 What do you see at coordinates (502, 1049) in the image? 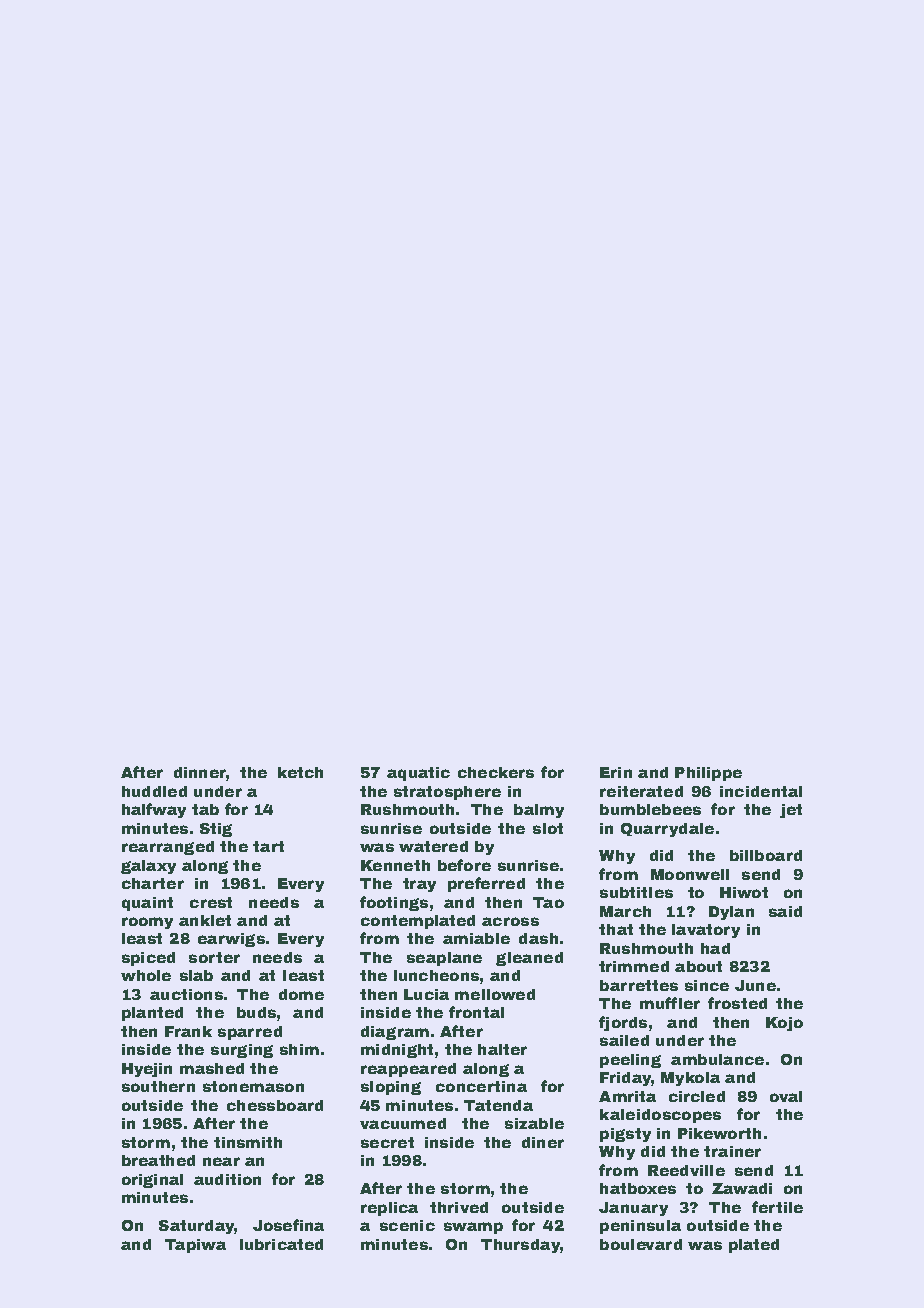
I see `halter` at bounding box center [502, 1049].
